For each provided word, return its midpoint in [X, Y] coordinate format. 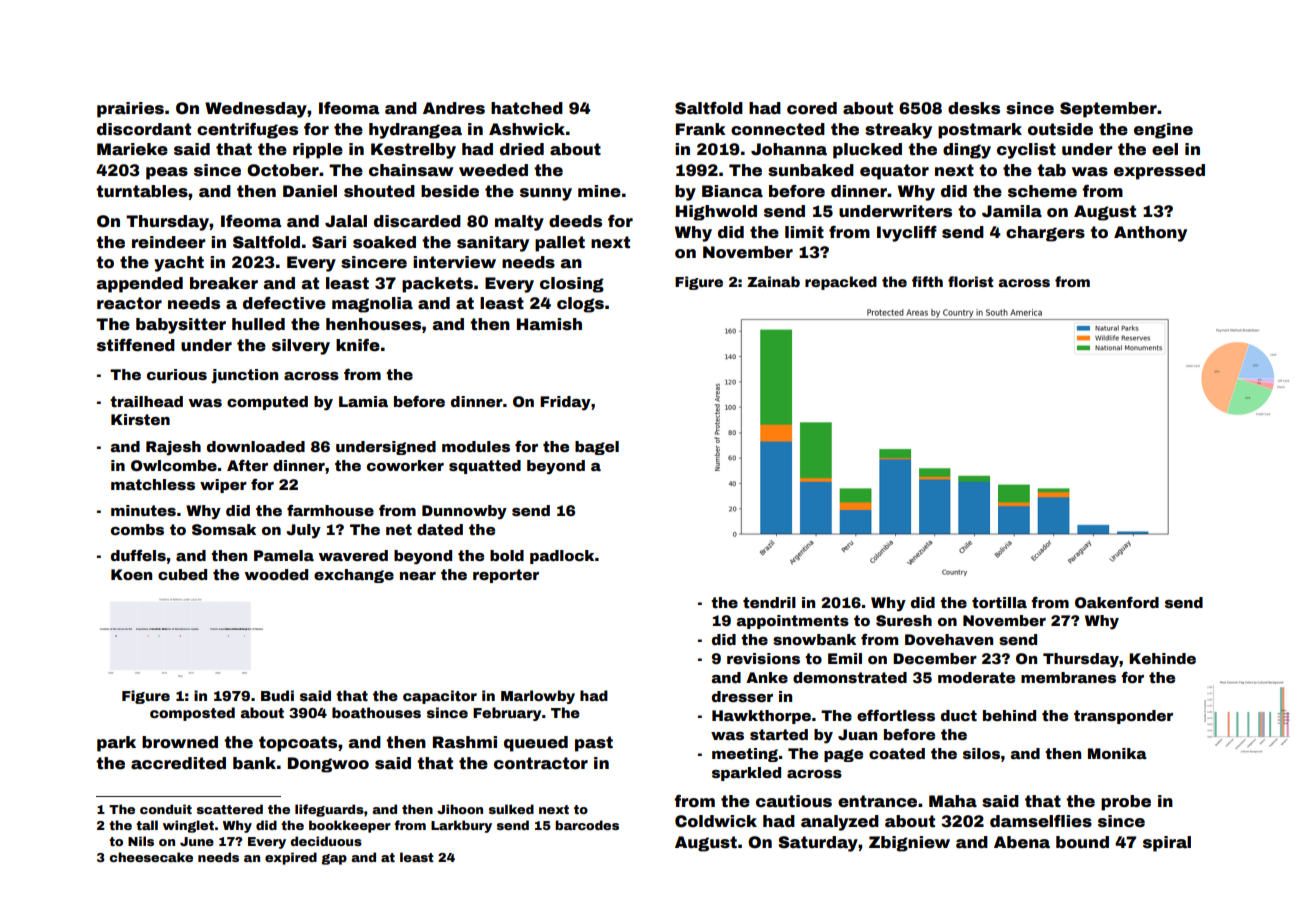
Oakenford [1117, 602]
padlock [562, 557]
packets [437, 285]
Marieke [132, 149]
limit [804, 232]
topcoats [298, 744]
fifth [927, 281]
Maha [953, 801]
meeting [745, 755]
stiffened [136, 345]
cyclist [1026, 151]
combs [137, 529]
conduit [166, 809]
